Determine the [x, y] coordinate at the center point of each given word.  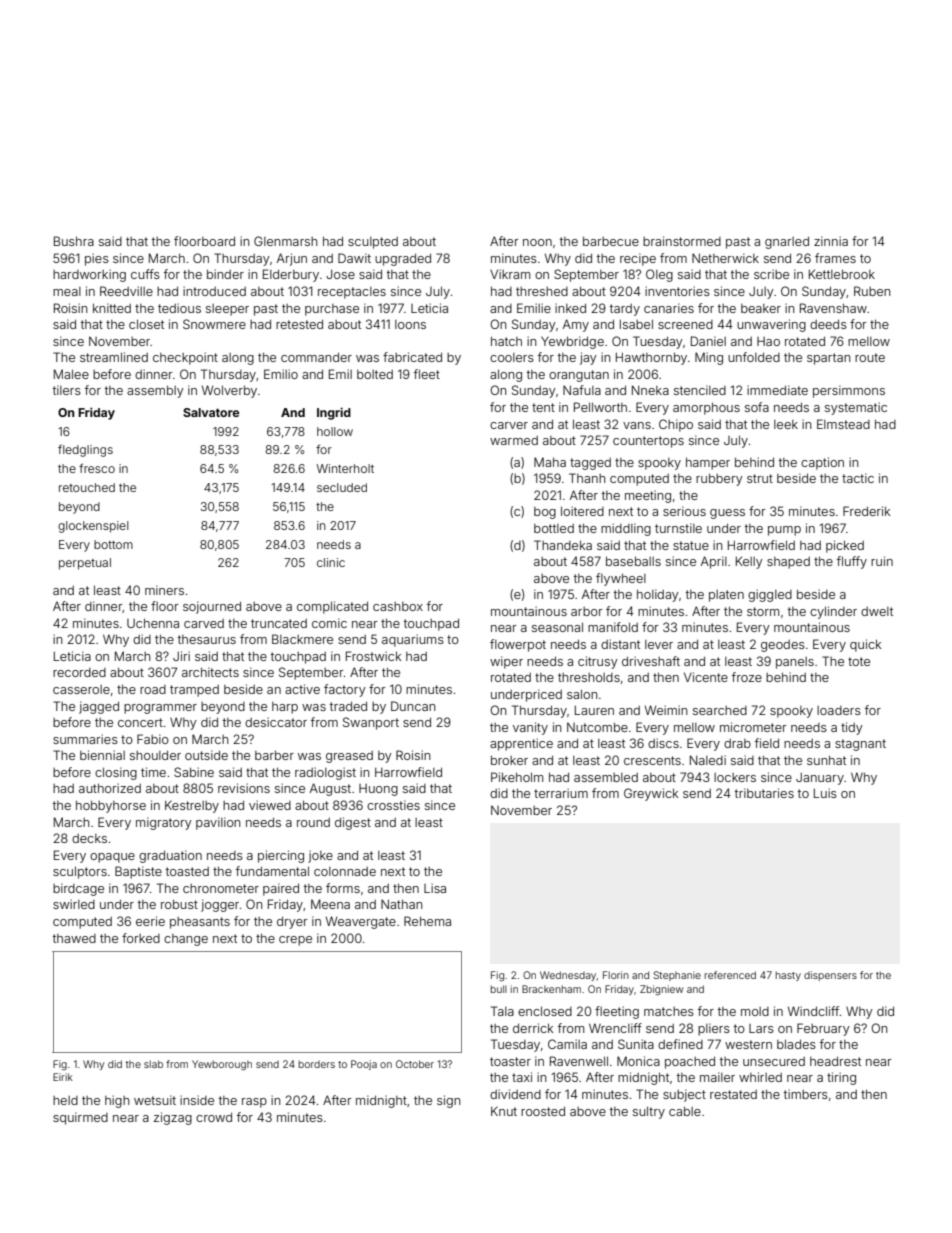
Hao [768, 341]
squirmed [80, 1118]
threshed [542, 291]
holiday [658, 595]
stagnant [860, 745]
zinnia [831, 241]
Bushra [74, 241]
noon [537, 242]
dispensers [830, 976]
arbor [587, 611]
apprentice [521, 744]
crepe [295, 941]
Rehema [427, 921]
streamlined [114, 357]
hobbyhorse [111, 806]
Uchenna [153, 623]
